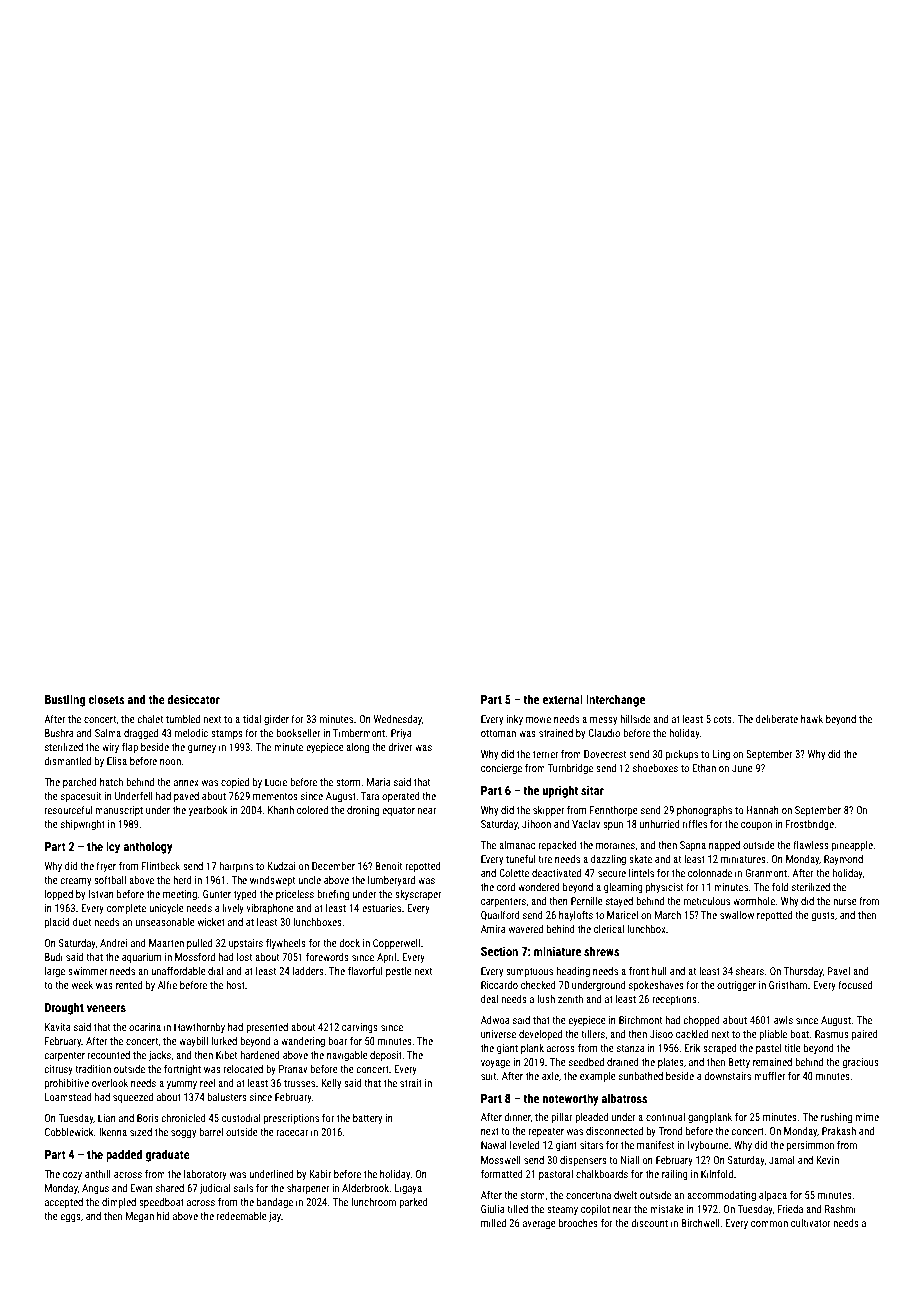 The height and width of the image is (1308, 924). Describe the element at coordinates (812, 719) in the image. I see `hawk` at that location.
